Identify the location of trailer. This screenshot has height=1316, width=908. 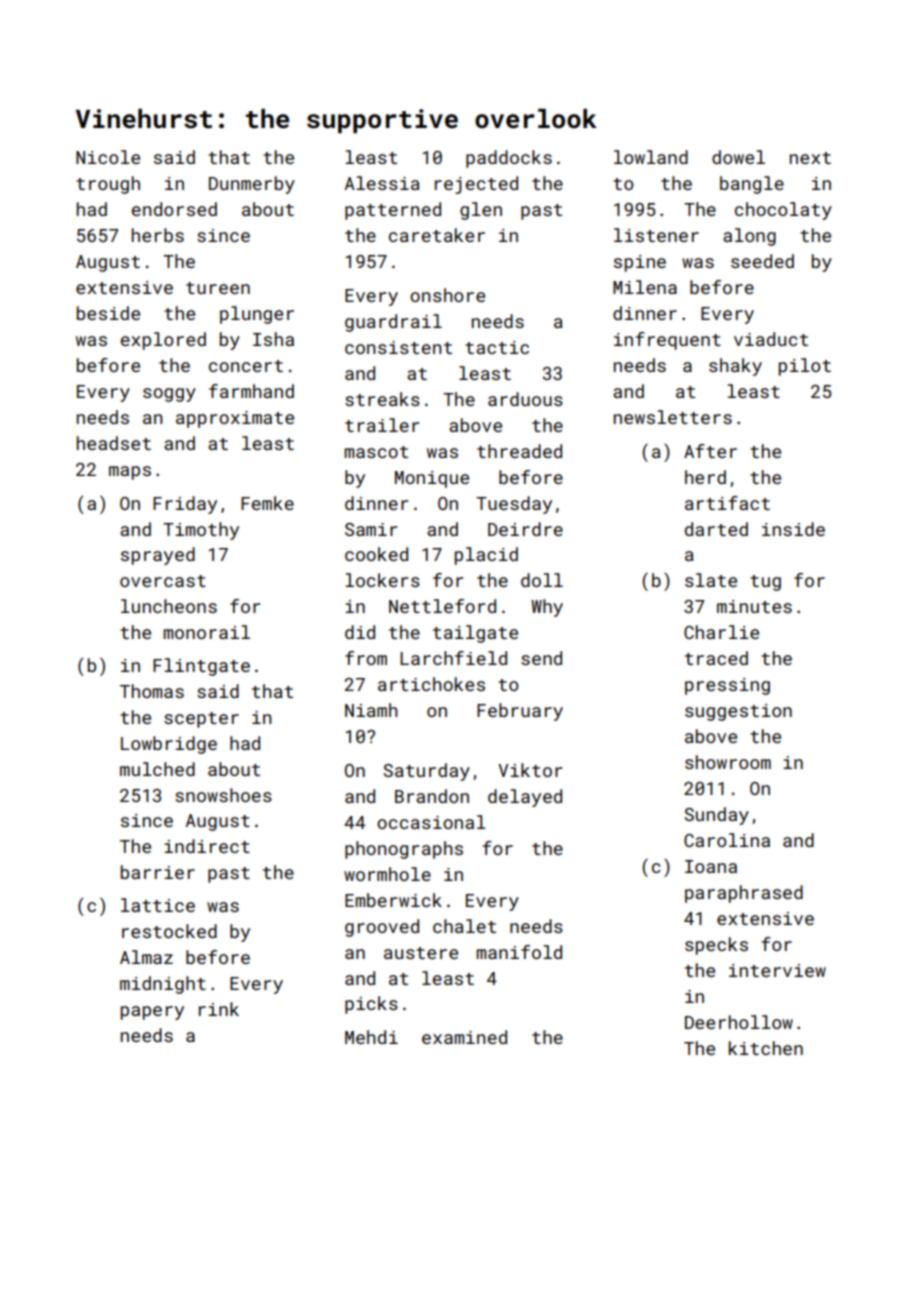
(382, 425).
